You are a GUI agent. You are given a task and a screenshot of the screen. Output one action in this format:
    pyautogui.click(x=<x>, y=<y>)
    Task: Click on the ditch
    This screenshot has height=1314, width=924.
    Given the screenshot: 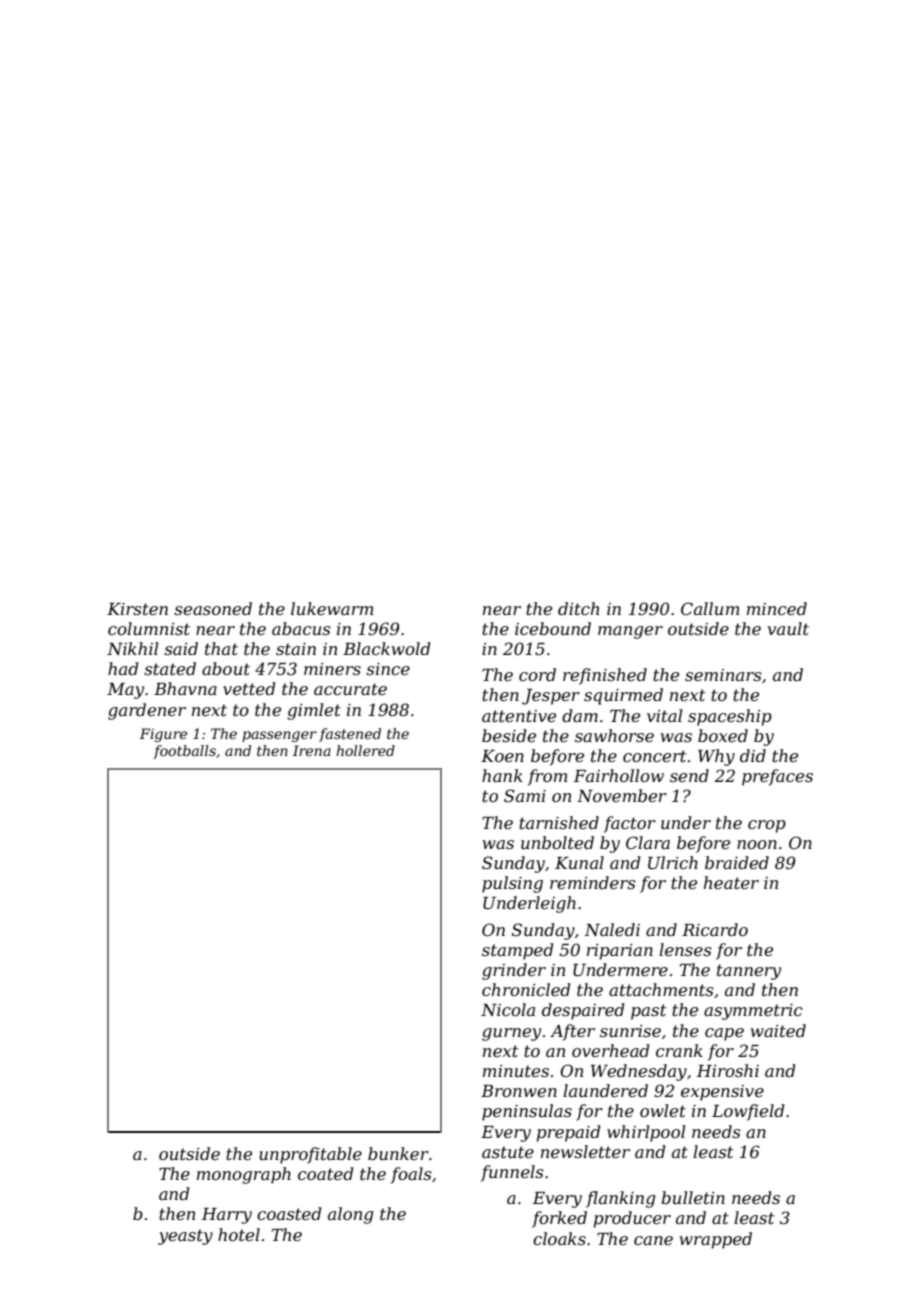 What is the action you would take?
    pyautogui.click(x=578, y=608)
